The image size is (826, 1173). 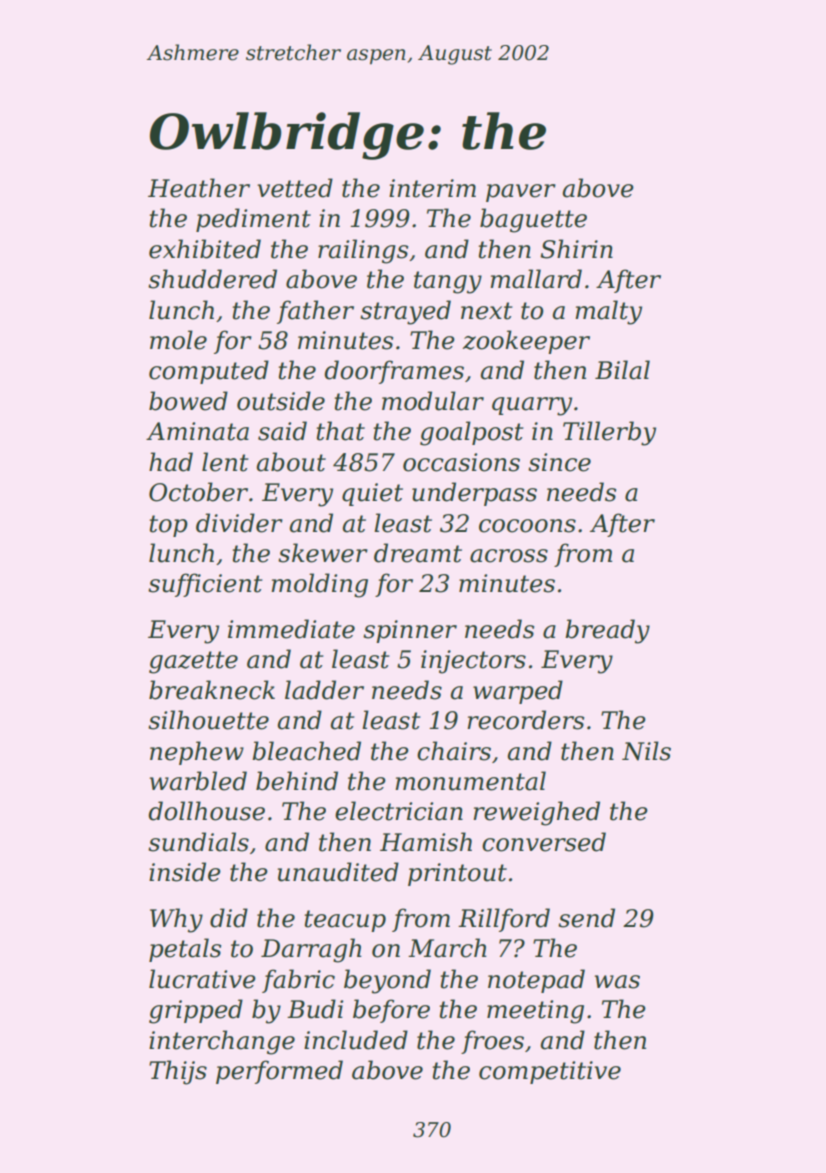 What do you see at coordinates (521, 193) in the image?
I see `paver` at bounding box center [521, 193].
